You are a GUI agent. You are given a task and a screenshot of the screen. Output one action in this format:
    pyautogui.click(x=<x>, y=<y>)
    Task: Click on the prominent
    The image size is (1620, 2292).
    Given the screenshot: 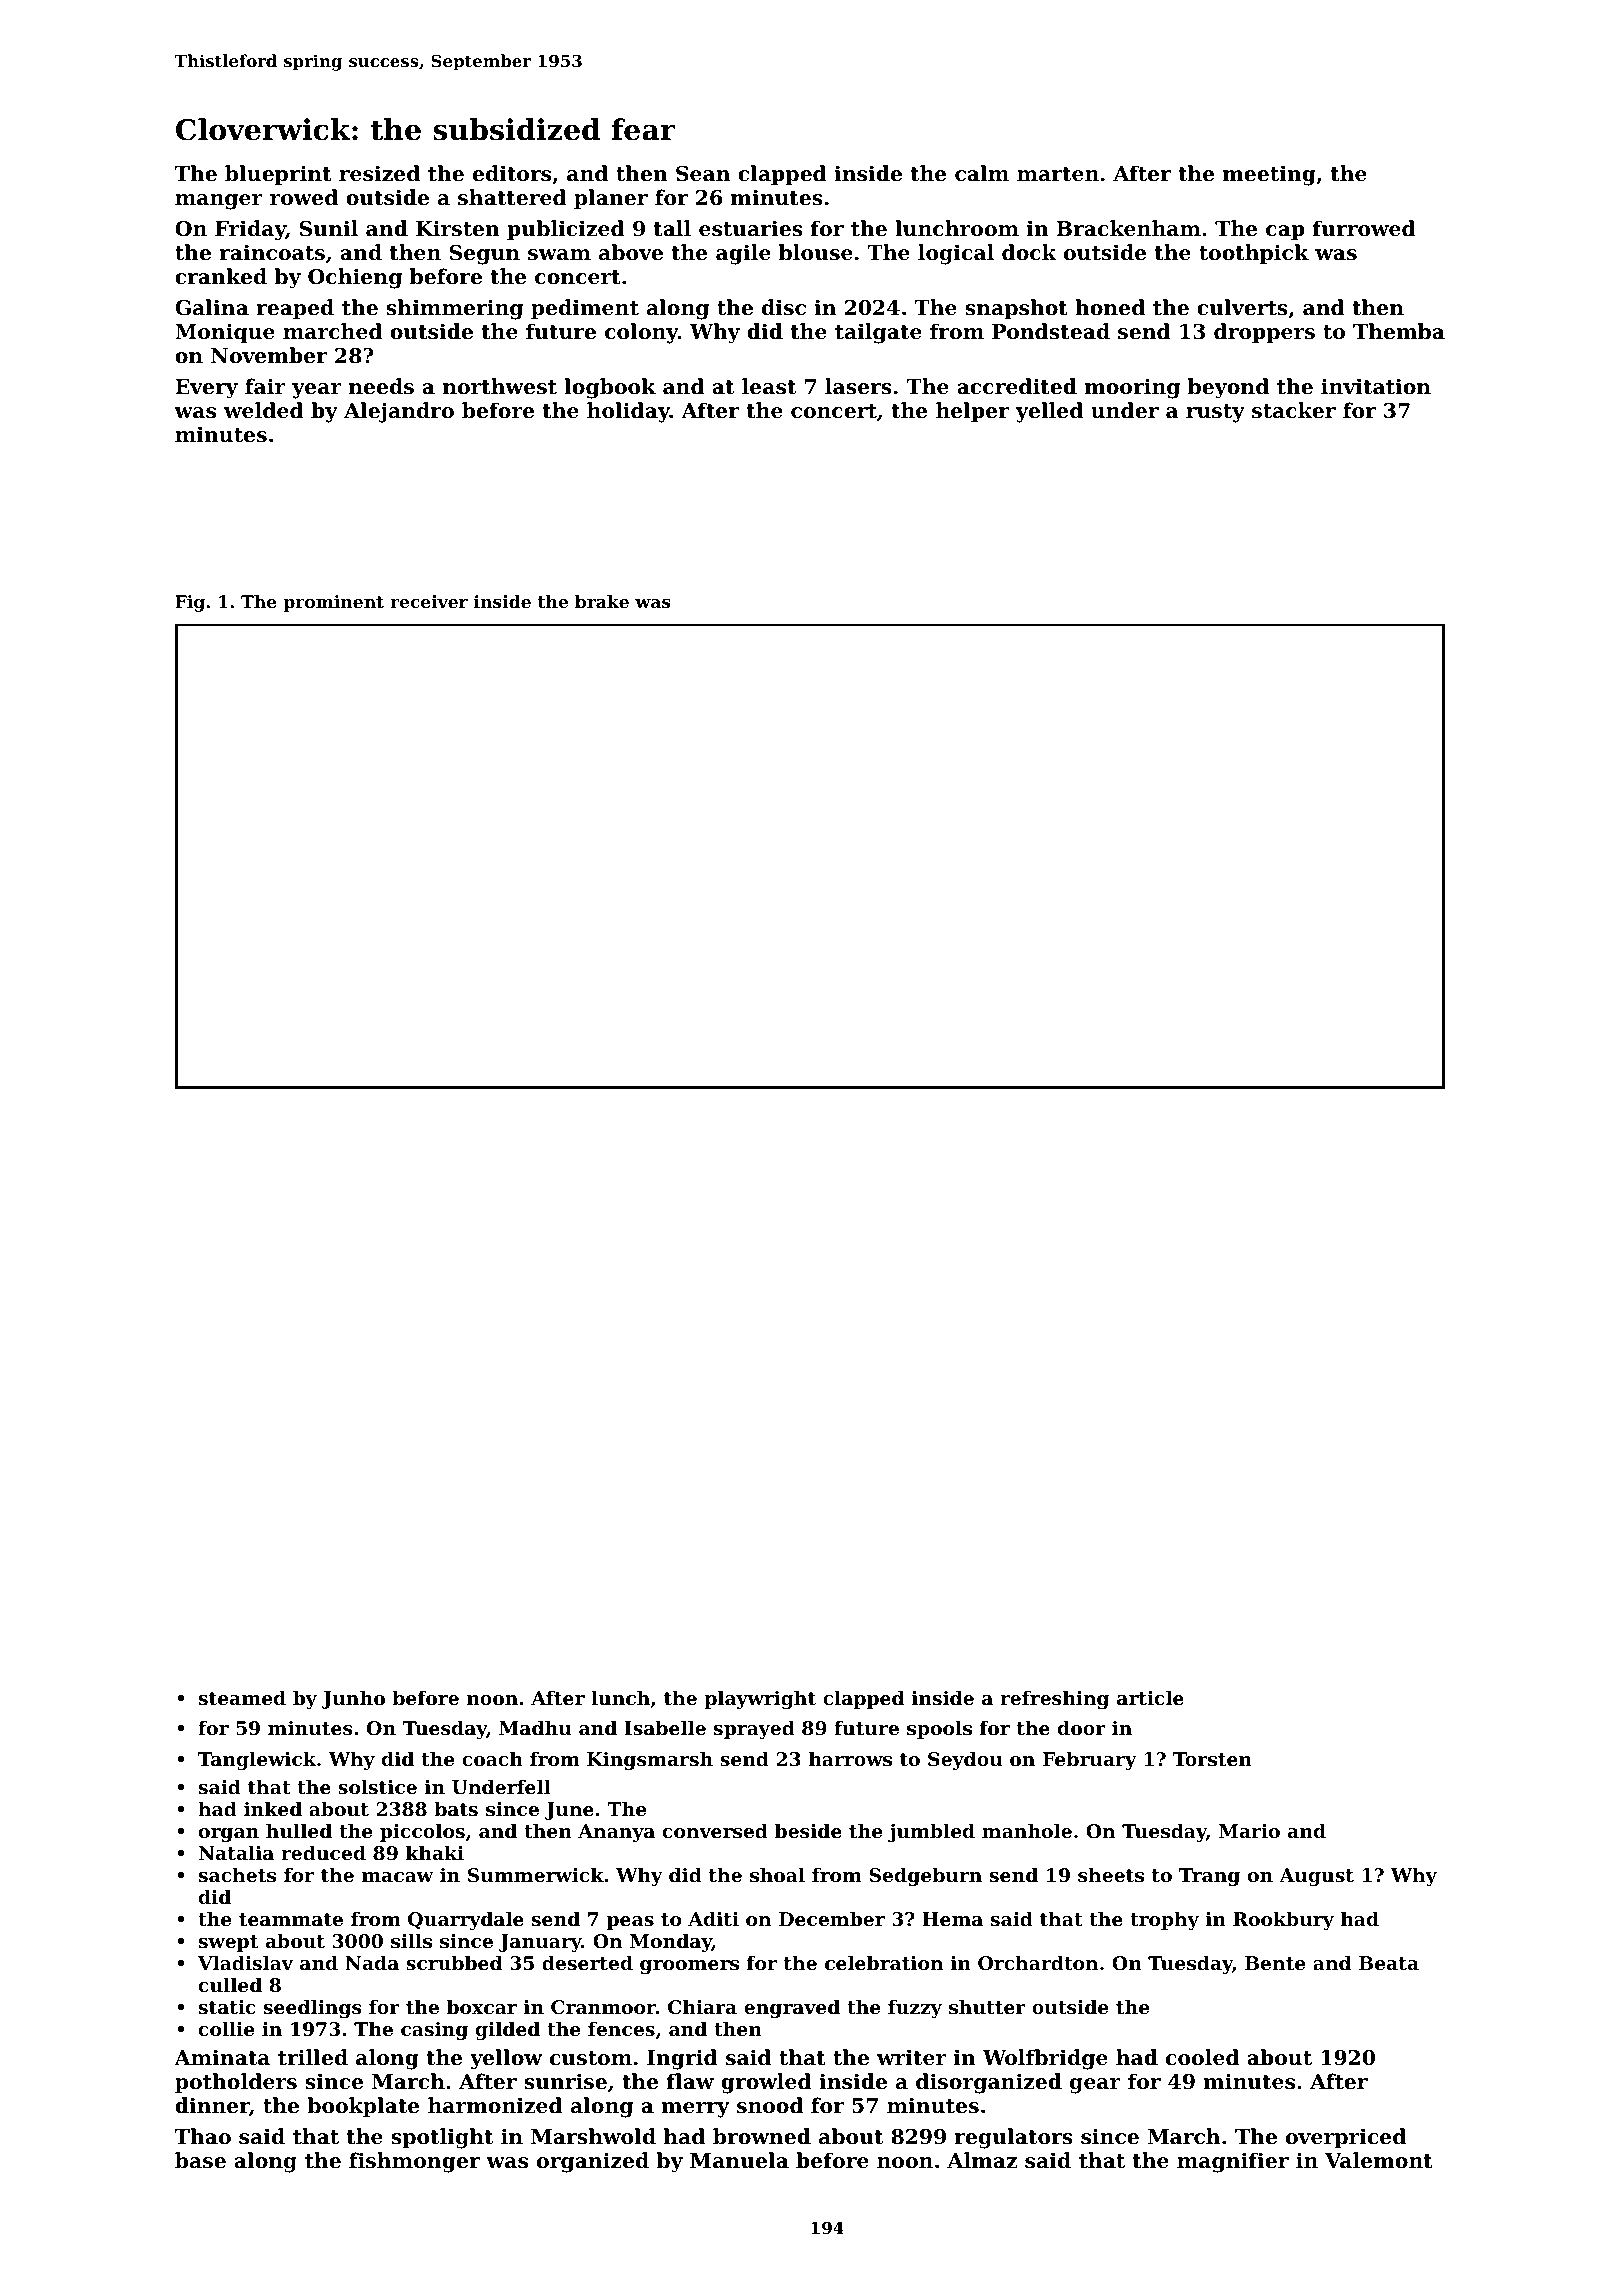 What is the action you would take?
    pyautogui.click(x=333, y=603)
